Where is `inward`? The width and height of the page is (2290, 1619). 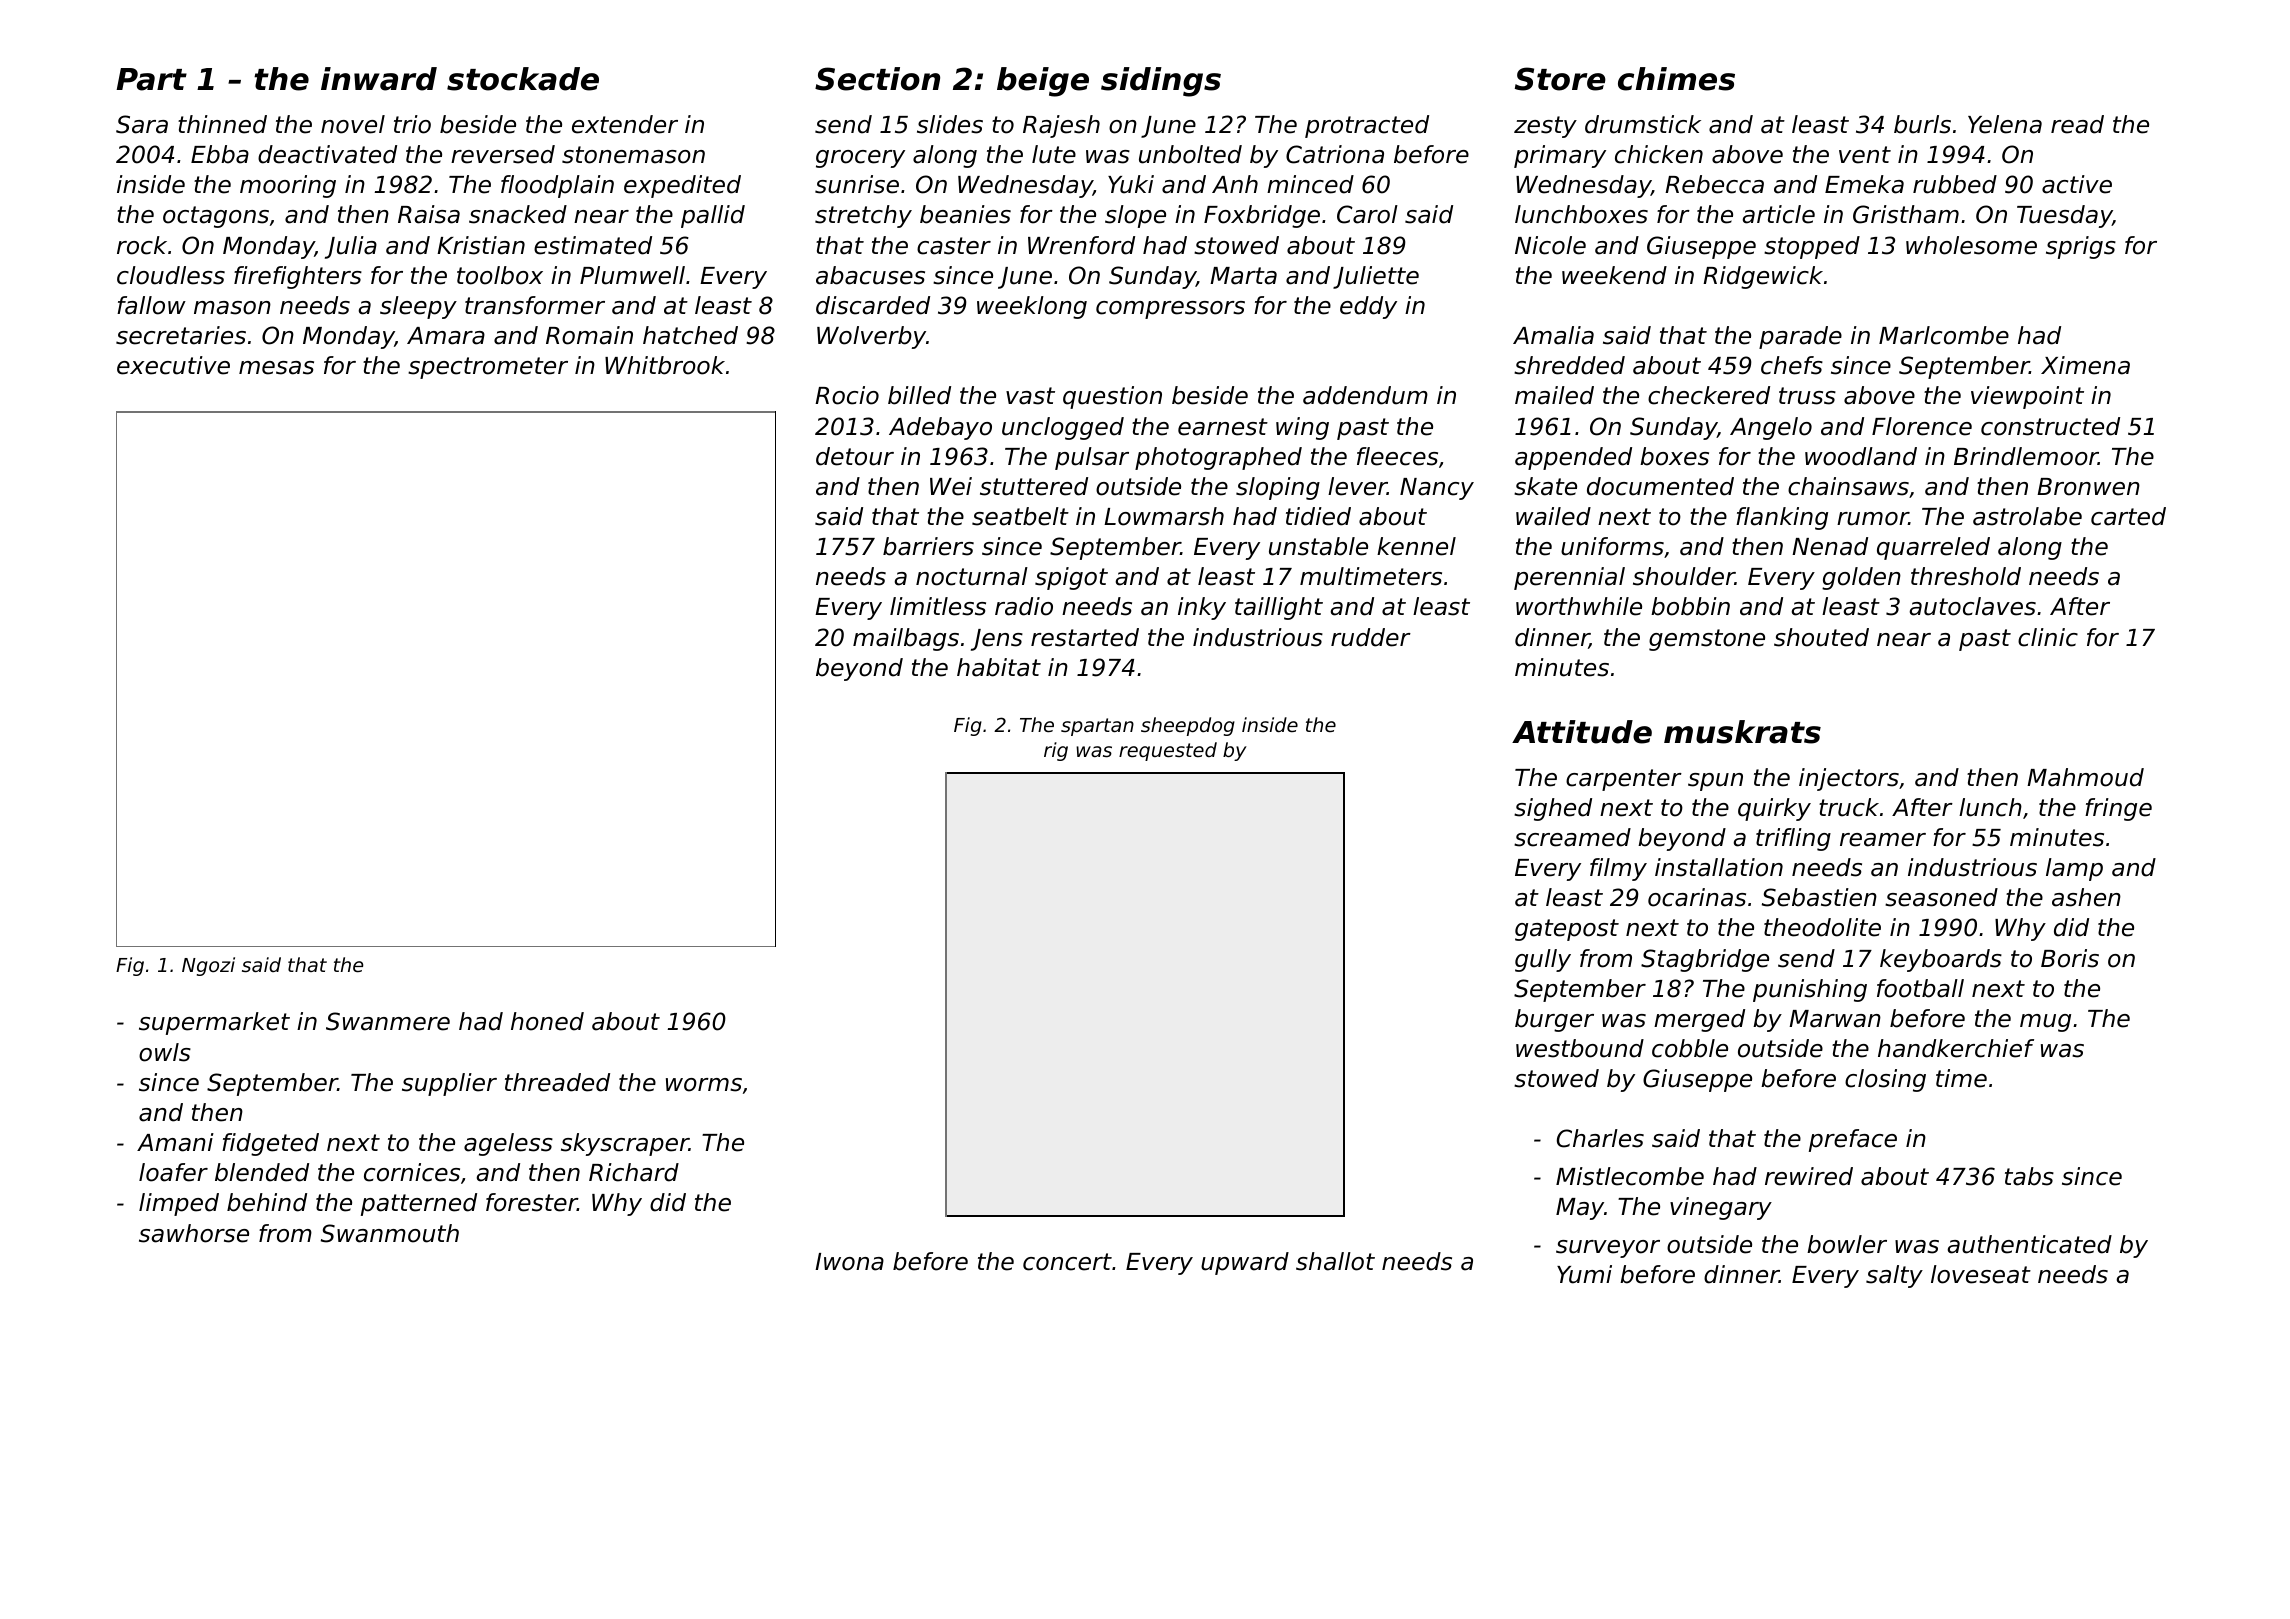
inward is located at coordinates (379, 79).
